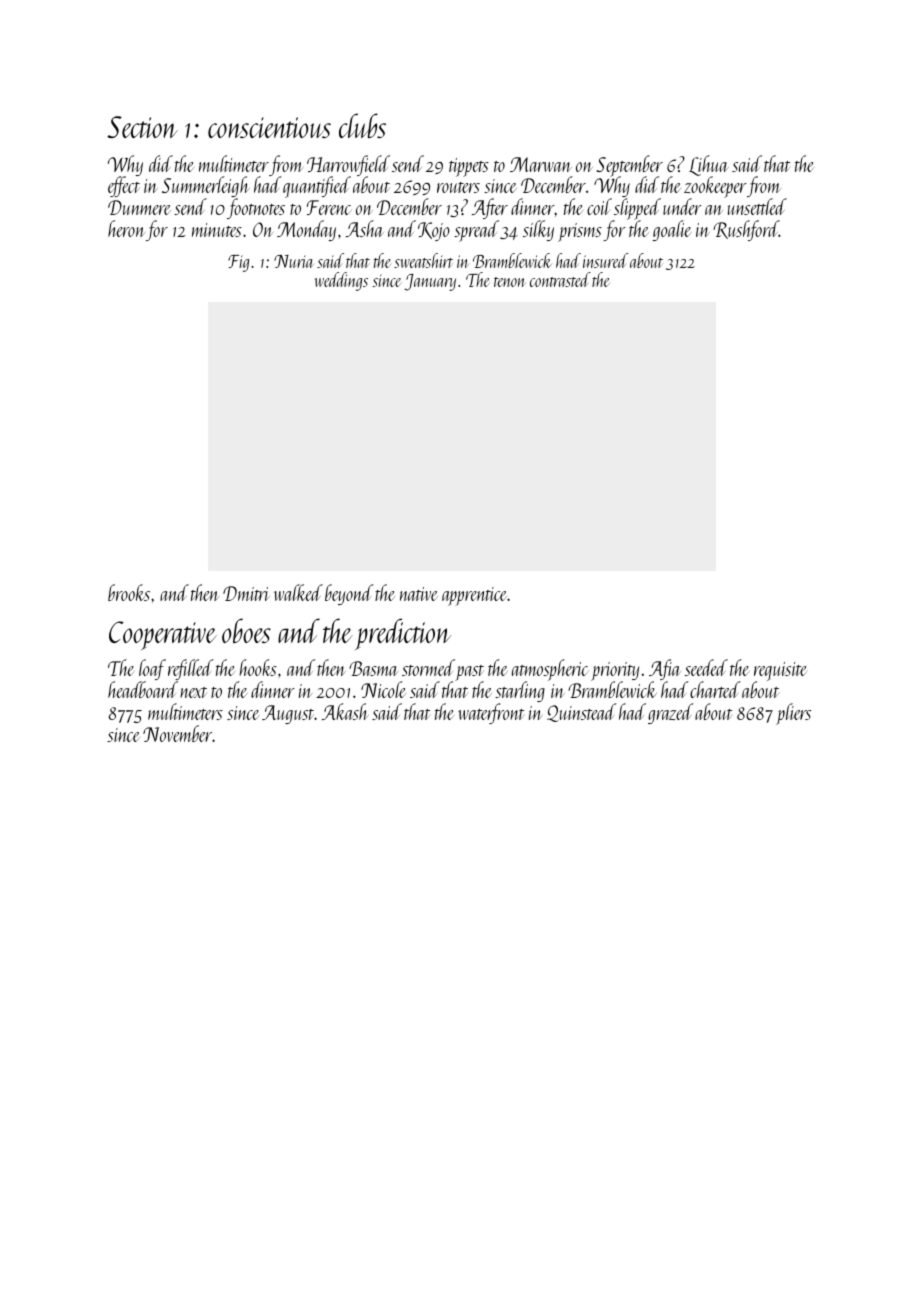  Describe the element at coordinates (129, 592) in the image. I see `brooks` at that location.
